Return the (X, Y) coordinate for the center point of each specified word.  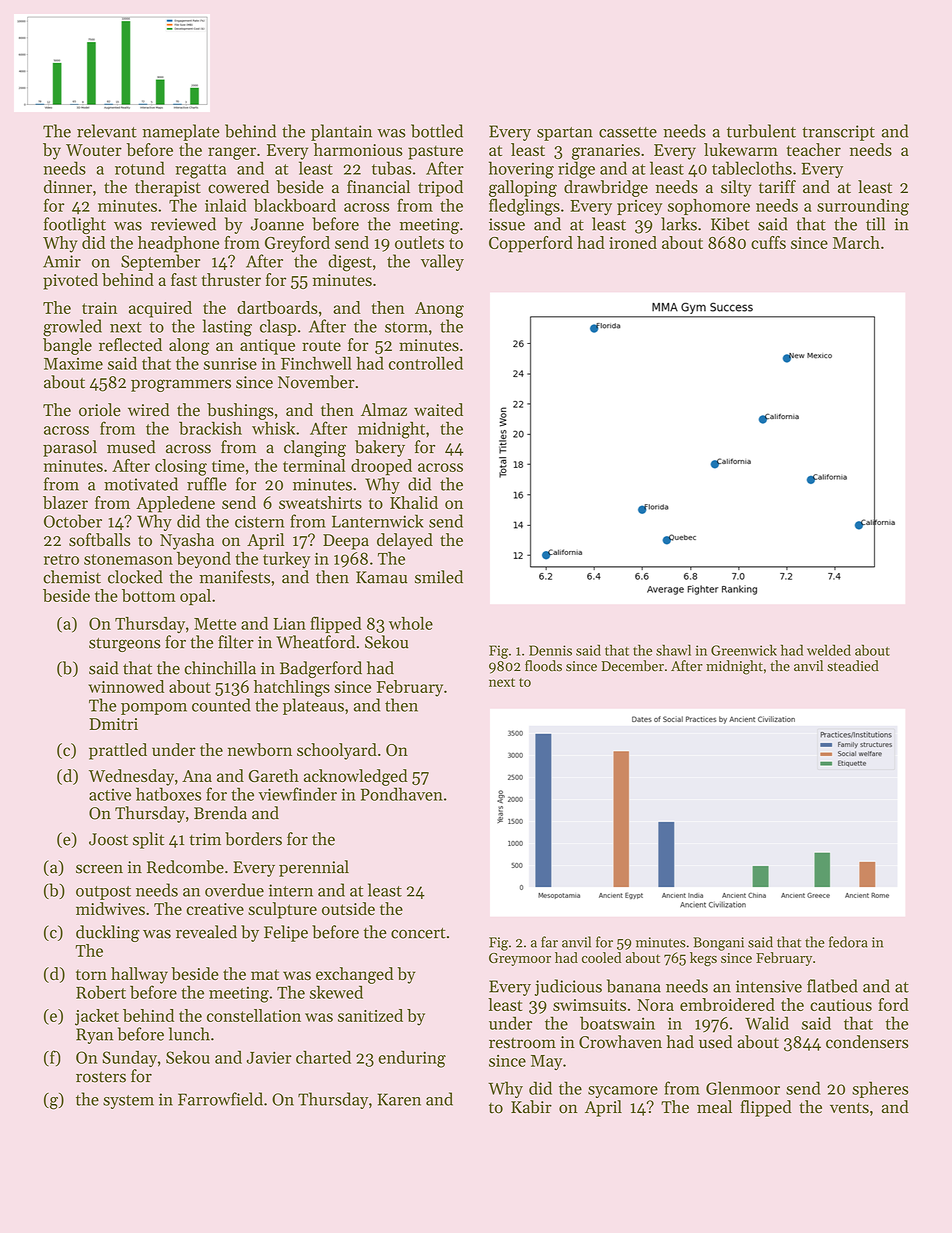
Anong (439, 310)
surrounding (863, 207)
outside (348, 908)
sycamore (623, 1092)
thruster (231, 279)
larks (679, 224)
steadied (853, 666)
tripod (440, 188)
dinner (68, 187)
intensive (769, 986)
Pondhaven (402, 794)
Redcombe (185, 867)
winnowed (126, 686)
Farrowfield (220, 1099)
